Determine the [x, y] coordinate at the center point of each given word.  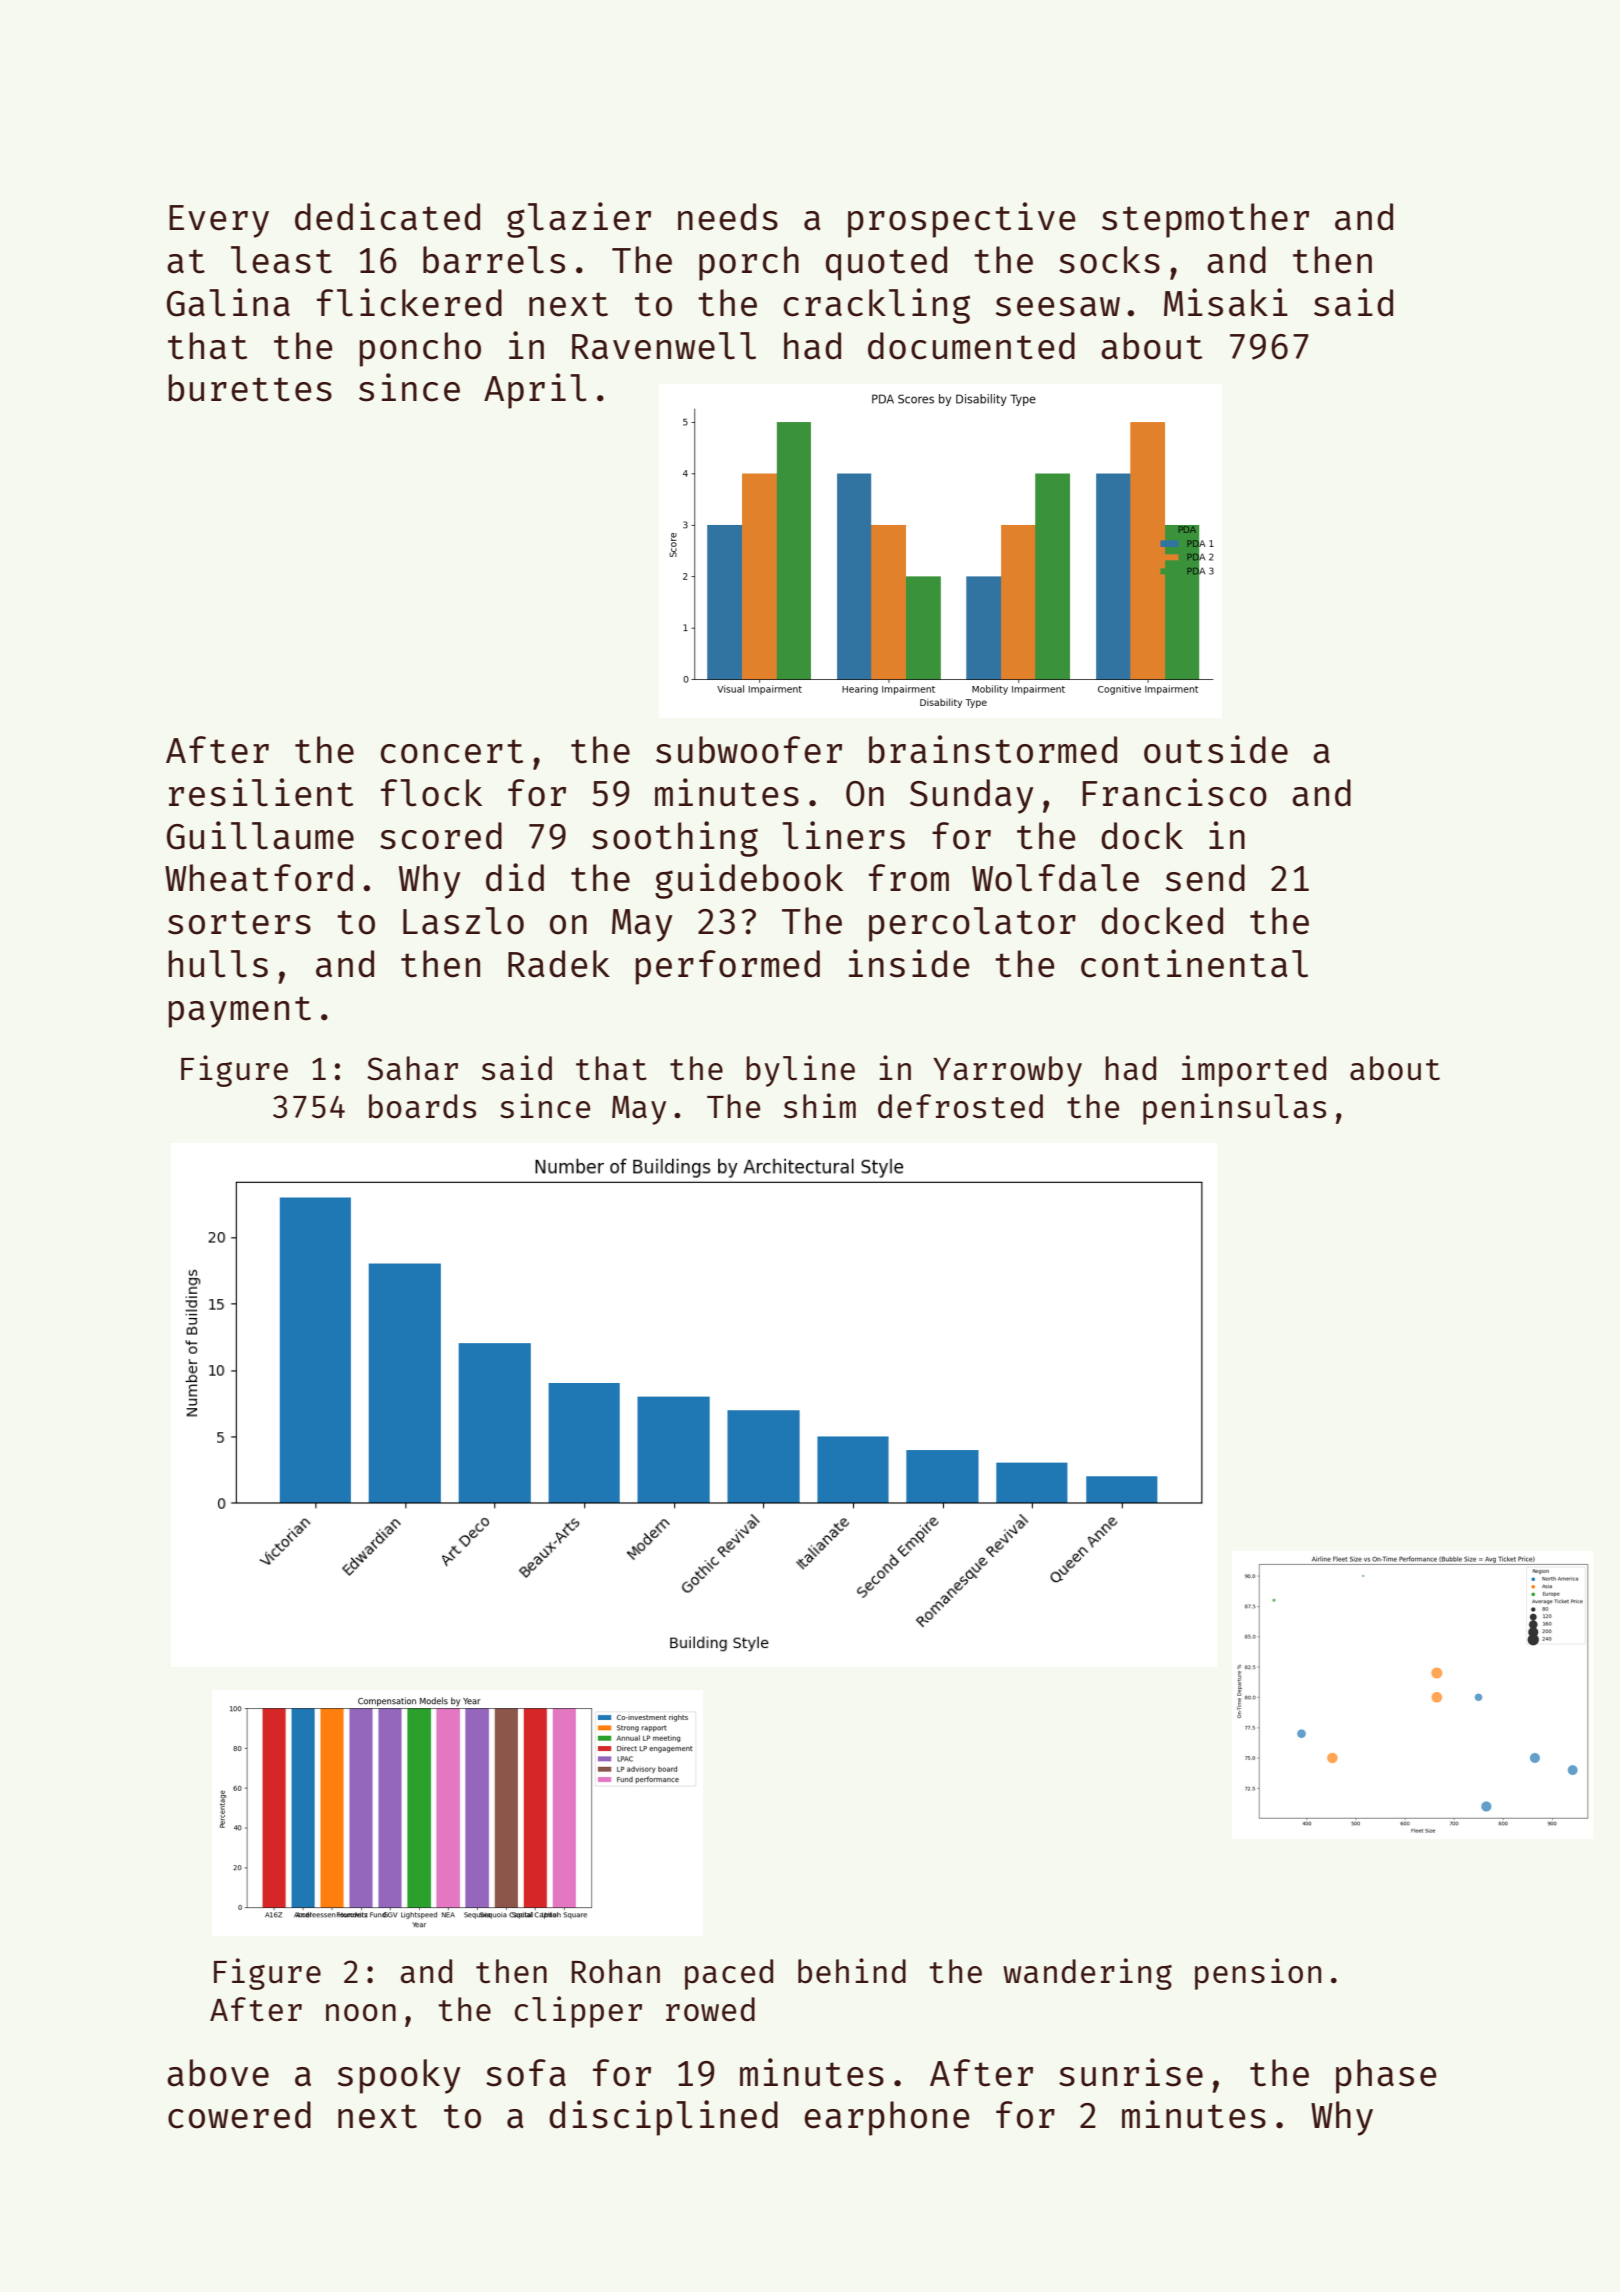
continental [1194, 963]
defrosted [960, 1106]
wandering [1087, 1974]
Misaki [1226, 302]
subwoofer [749, 750]
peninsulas [1234, 1109]
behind [852, 1971]
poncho [420, 349]
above [218, 2073]
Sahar [412, 1068]
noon [361, 2013]
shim [820, 1106]
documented [971, 346]
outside [1216, 749]
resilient [261, 792]
